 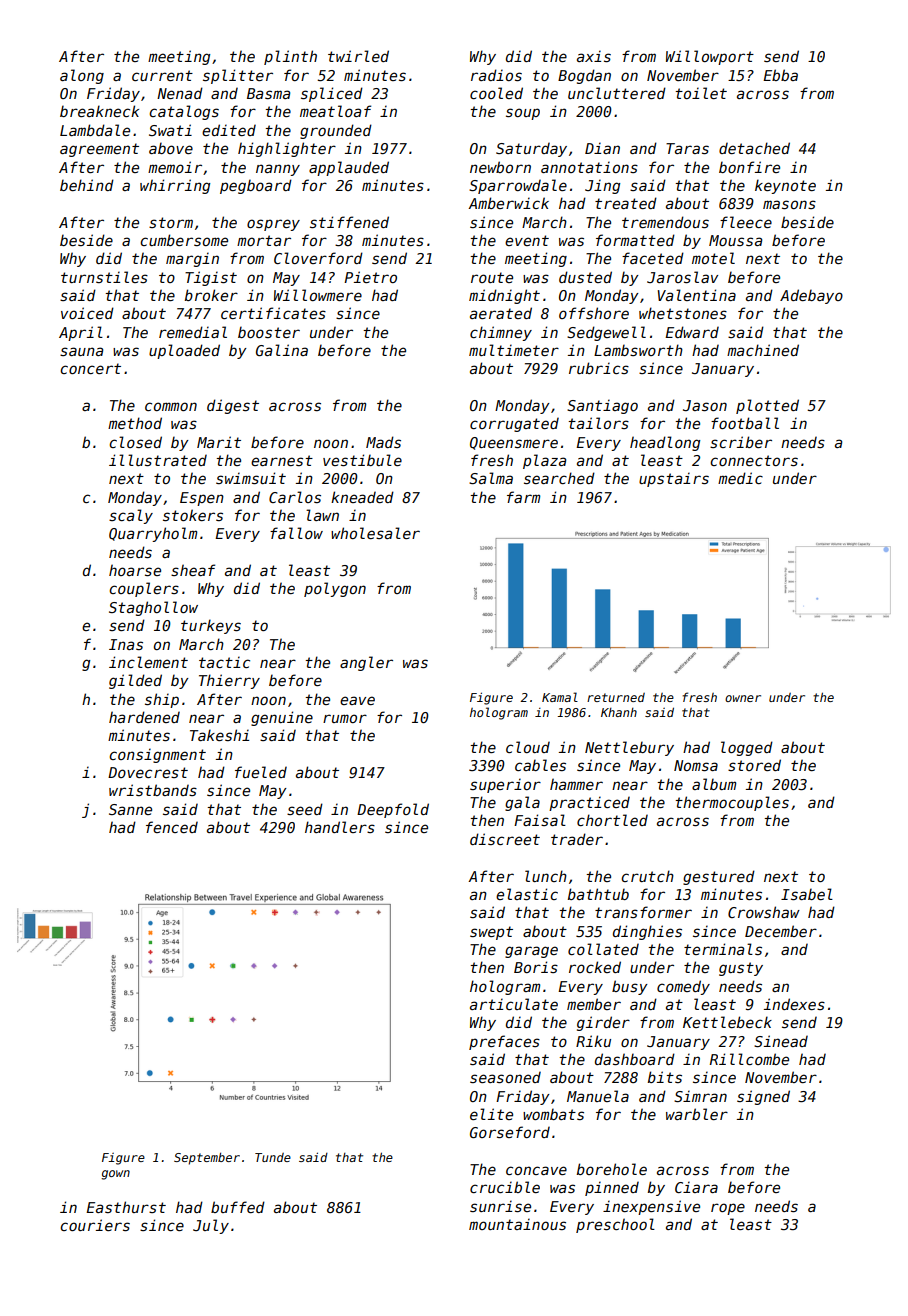 What do you see at coordinates (544, 461) in the document?
I see `plaza` at bounding box center [544, 461].
